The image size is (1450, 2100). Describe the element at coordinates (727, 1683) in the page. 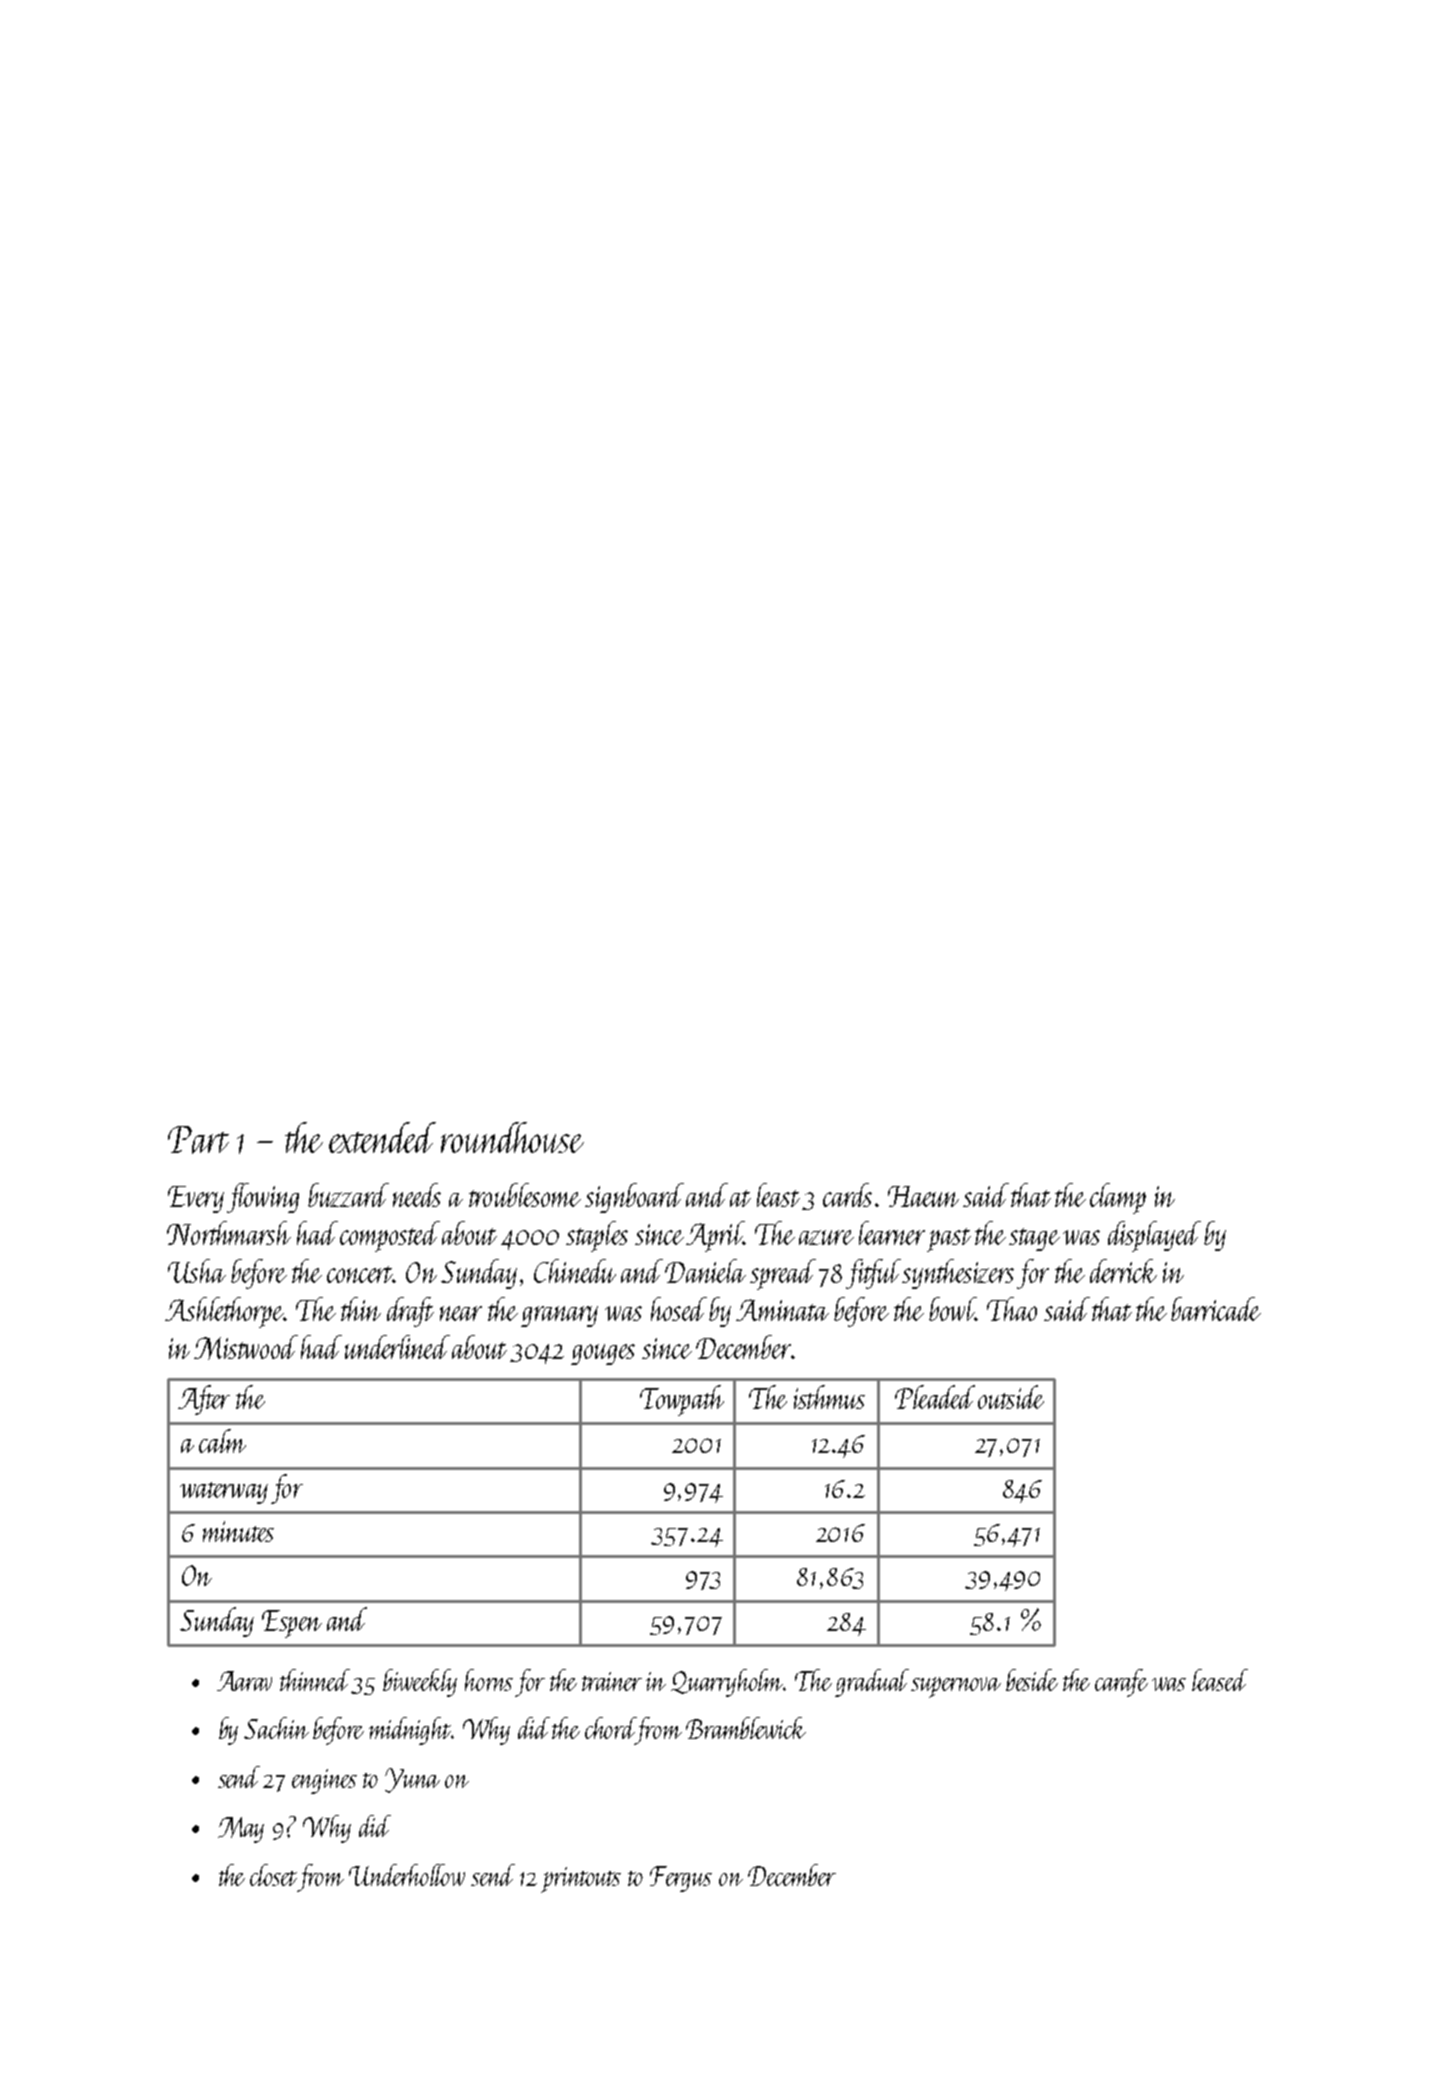

I see `Quarryholm` at that location.
